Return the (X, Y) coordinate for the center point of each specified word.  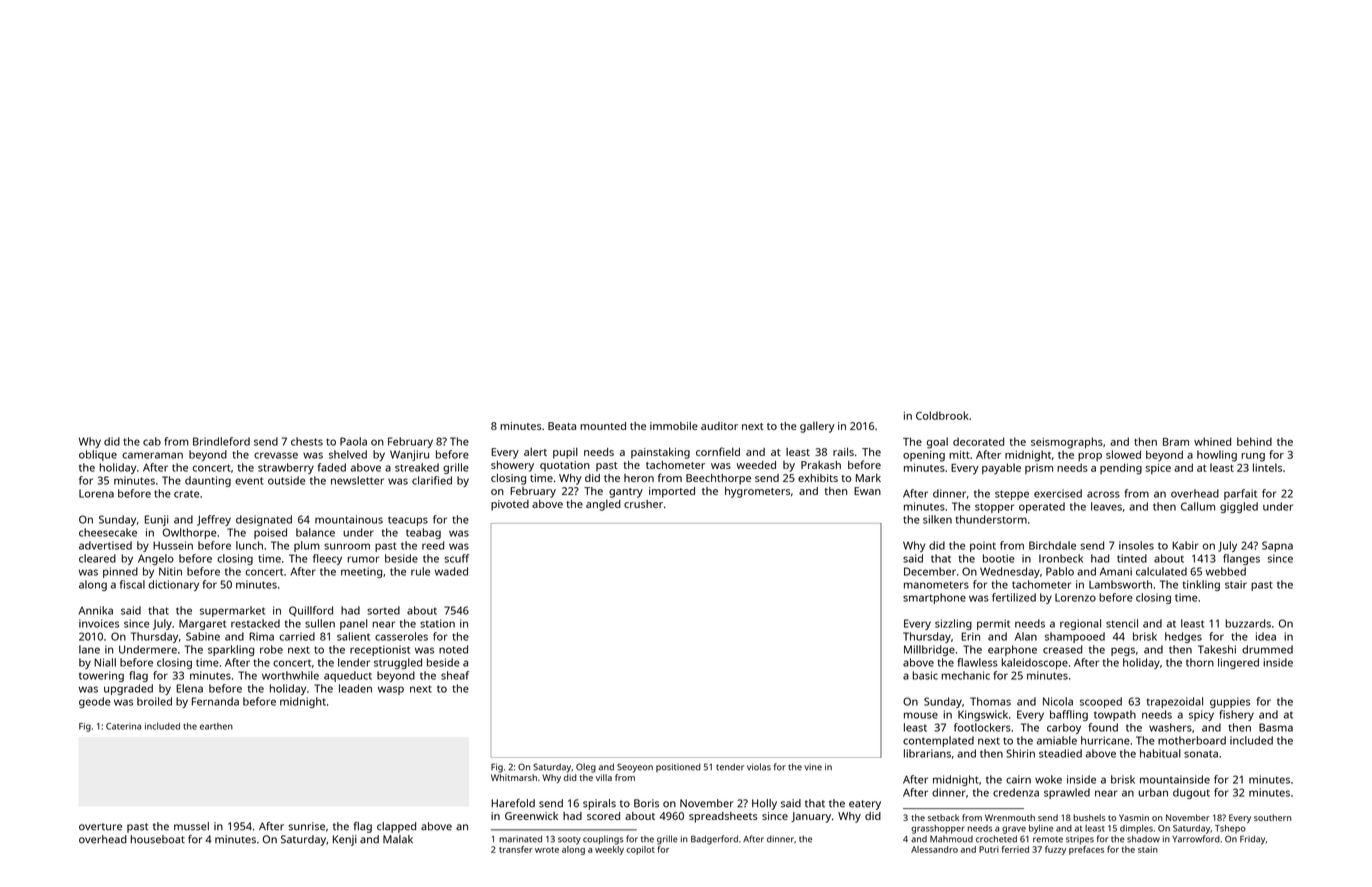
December (930, 571)
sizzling (953, 624)
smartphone (934, 598)
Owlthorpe (190, 533)
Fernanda (215, 701)
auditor (719, 426)
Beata (562, 426)
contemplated (938, 741)
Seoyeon (635, 768)
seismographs (1067, 443)
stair (1236, 584)
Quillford (311, 611)
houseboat (158, 839)
